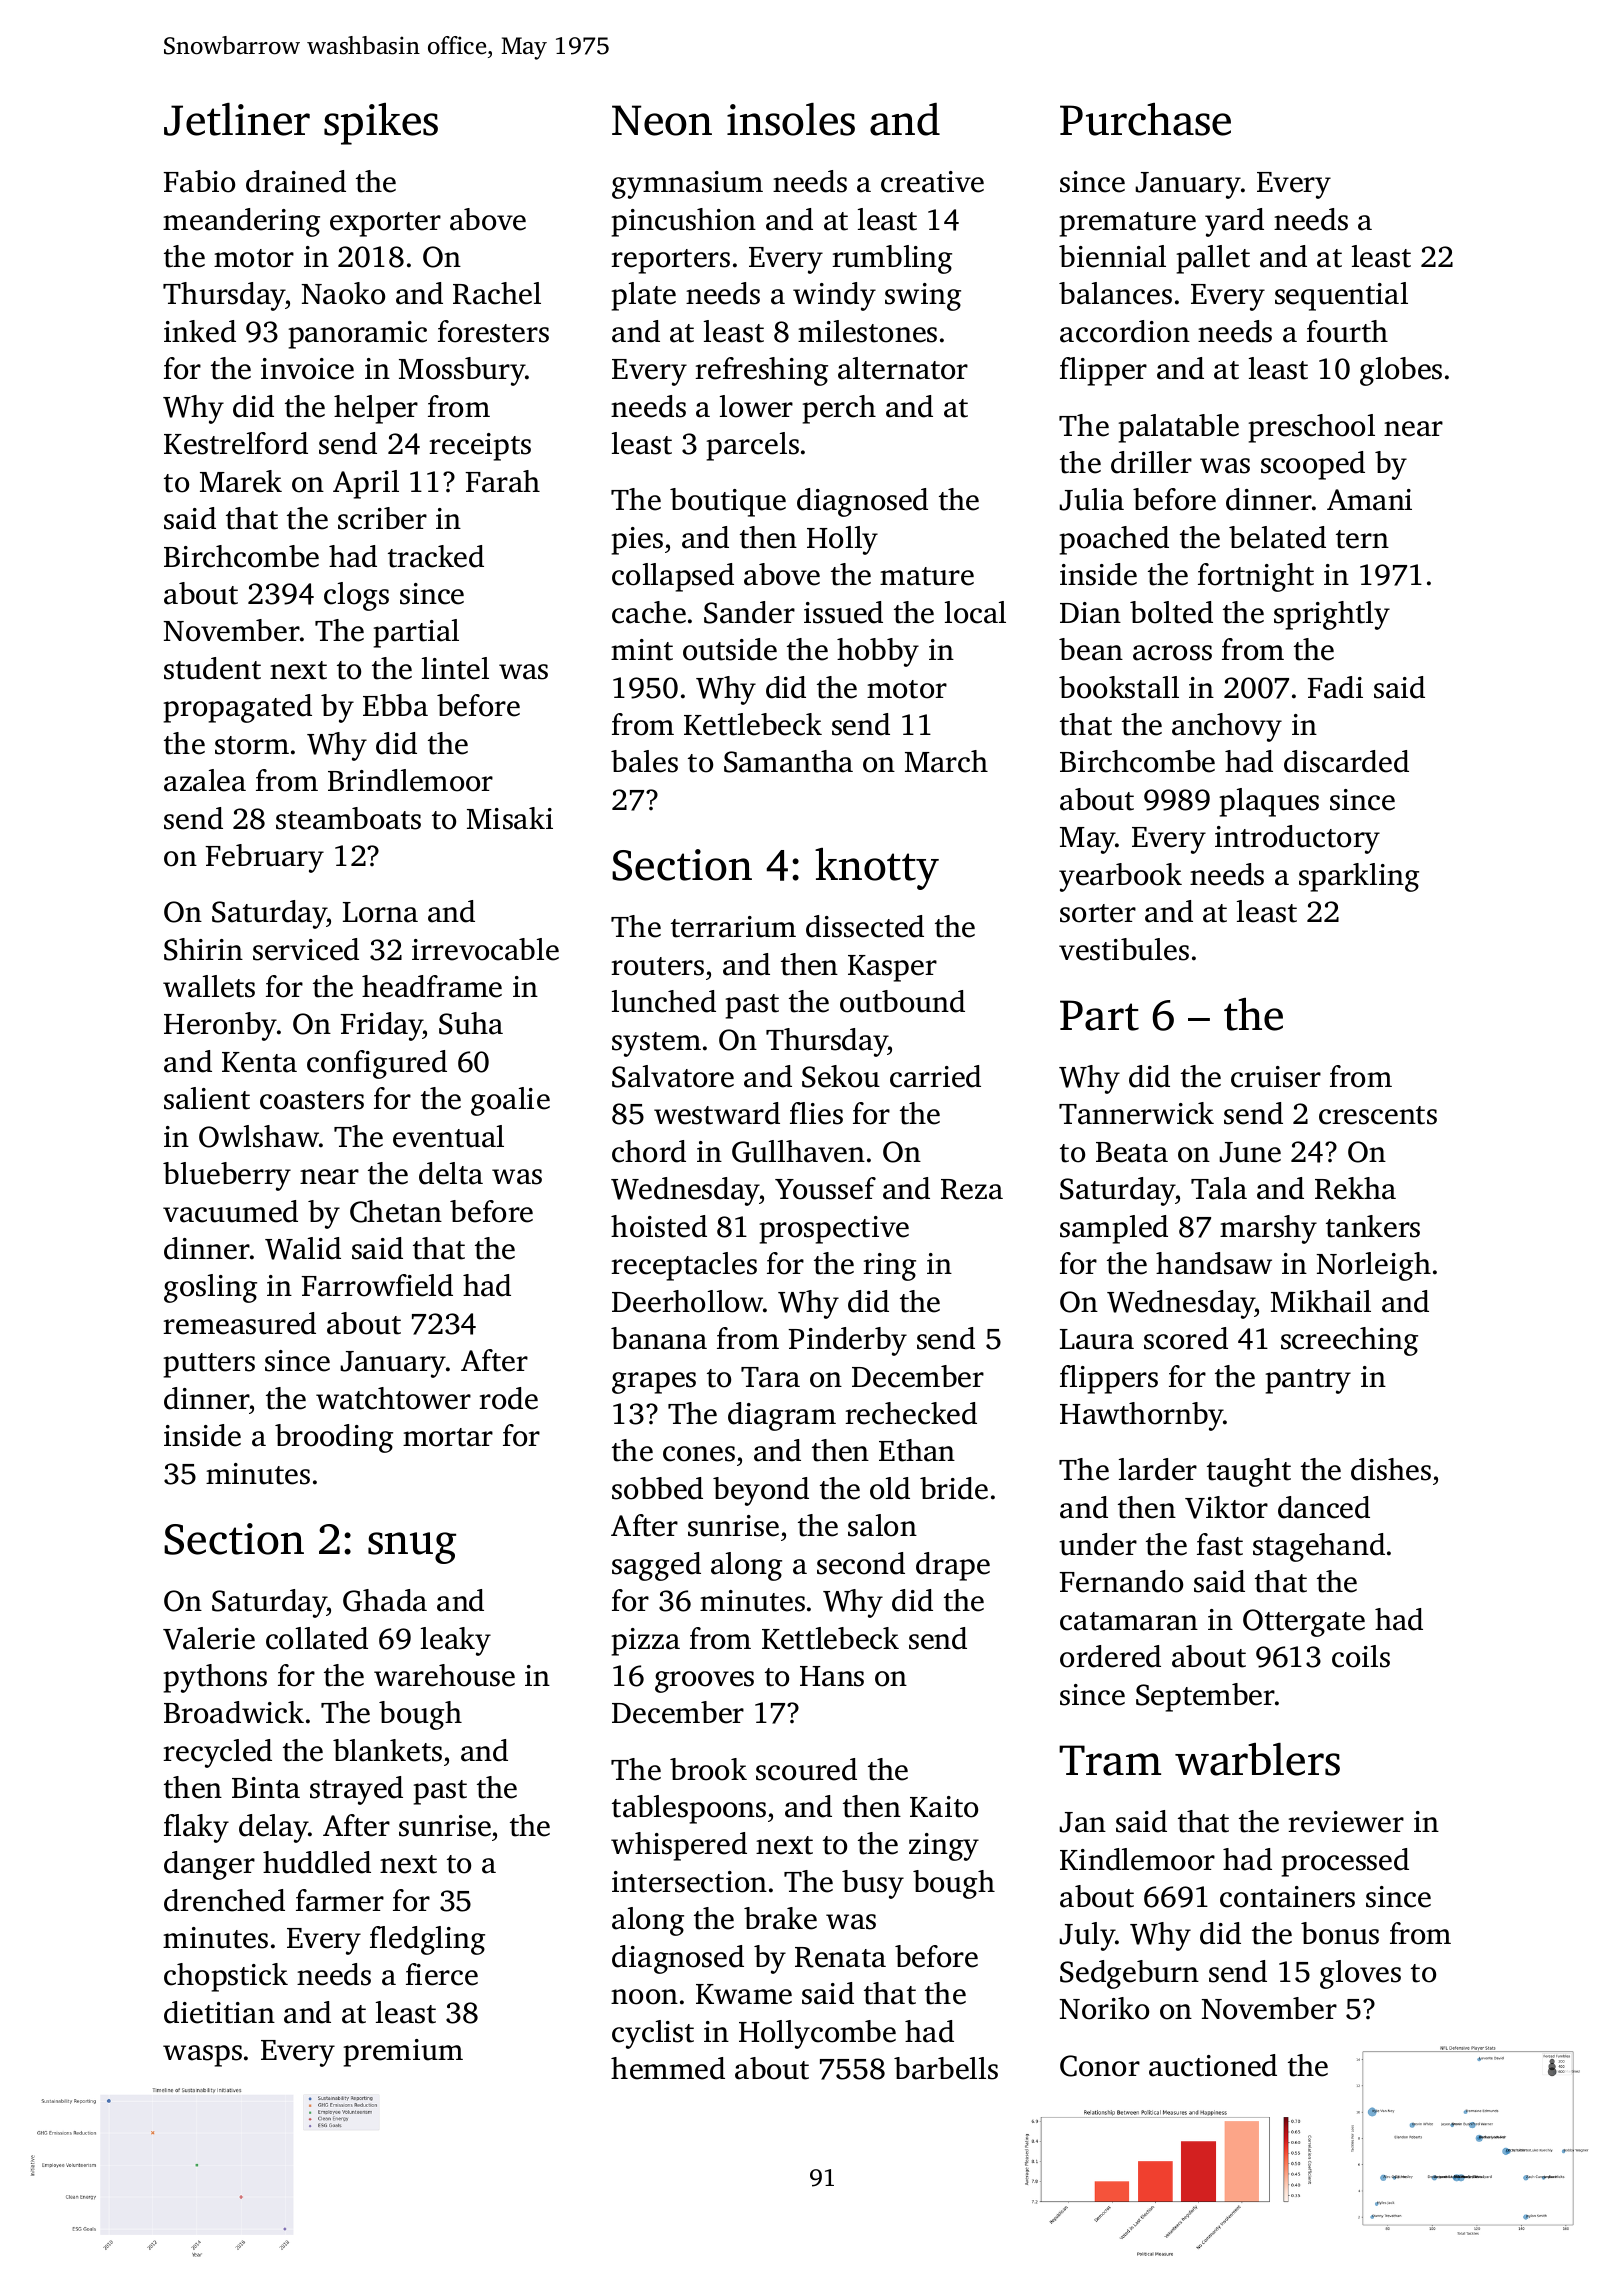 This page has height=2292, width=1620. I want to click on Norleigh, so click(1373, 1266).
